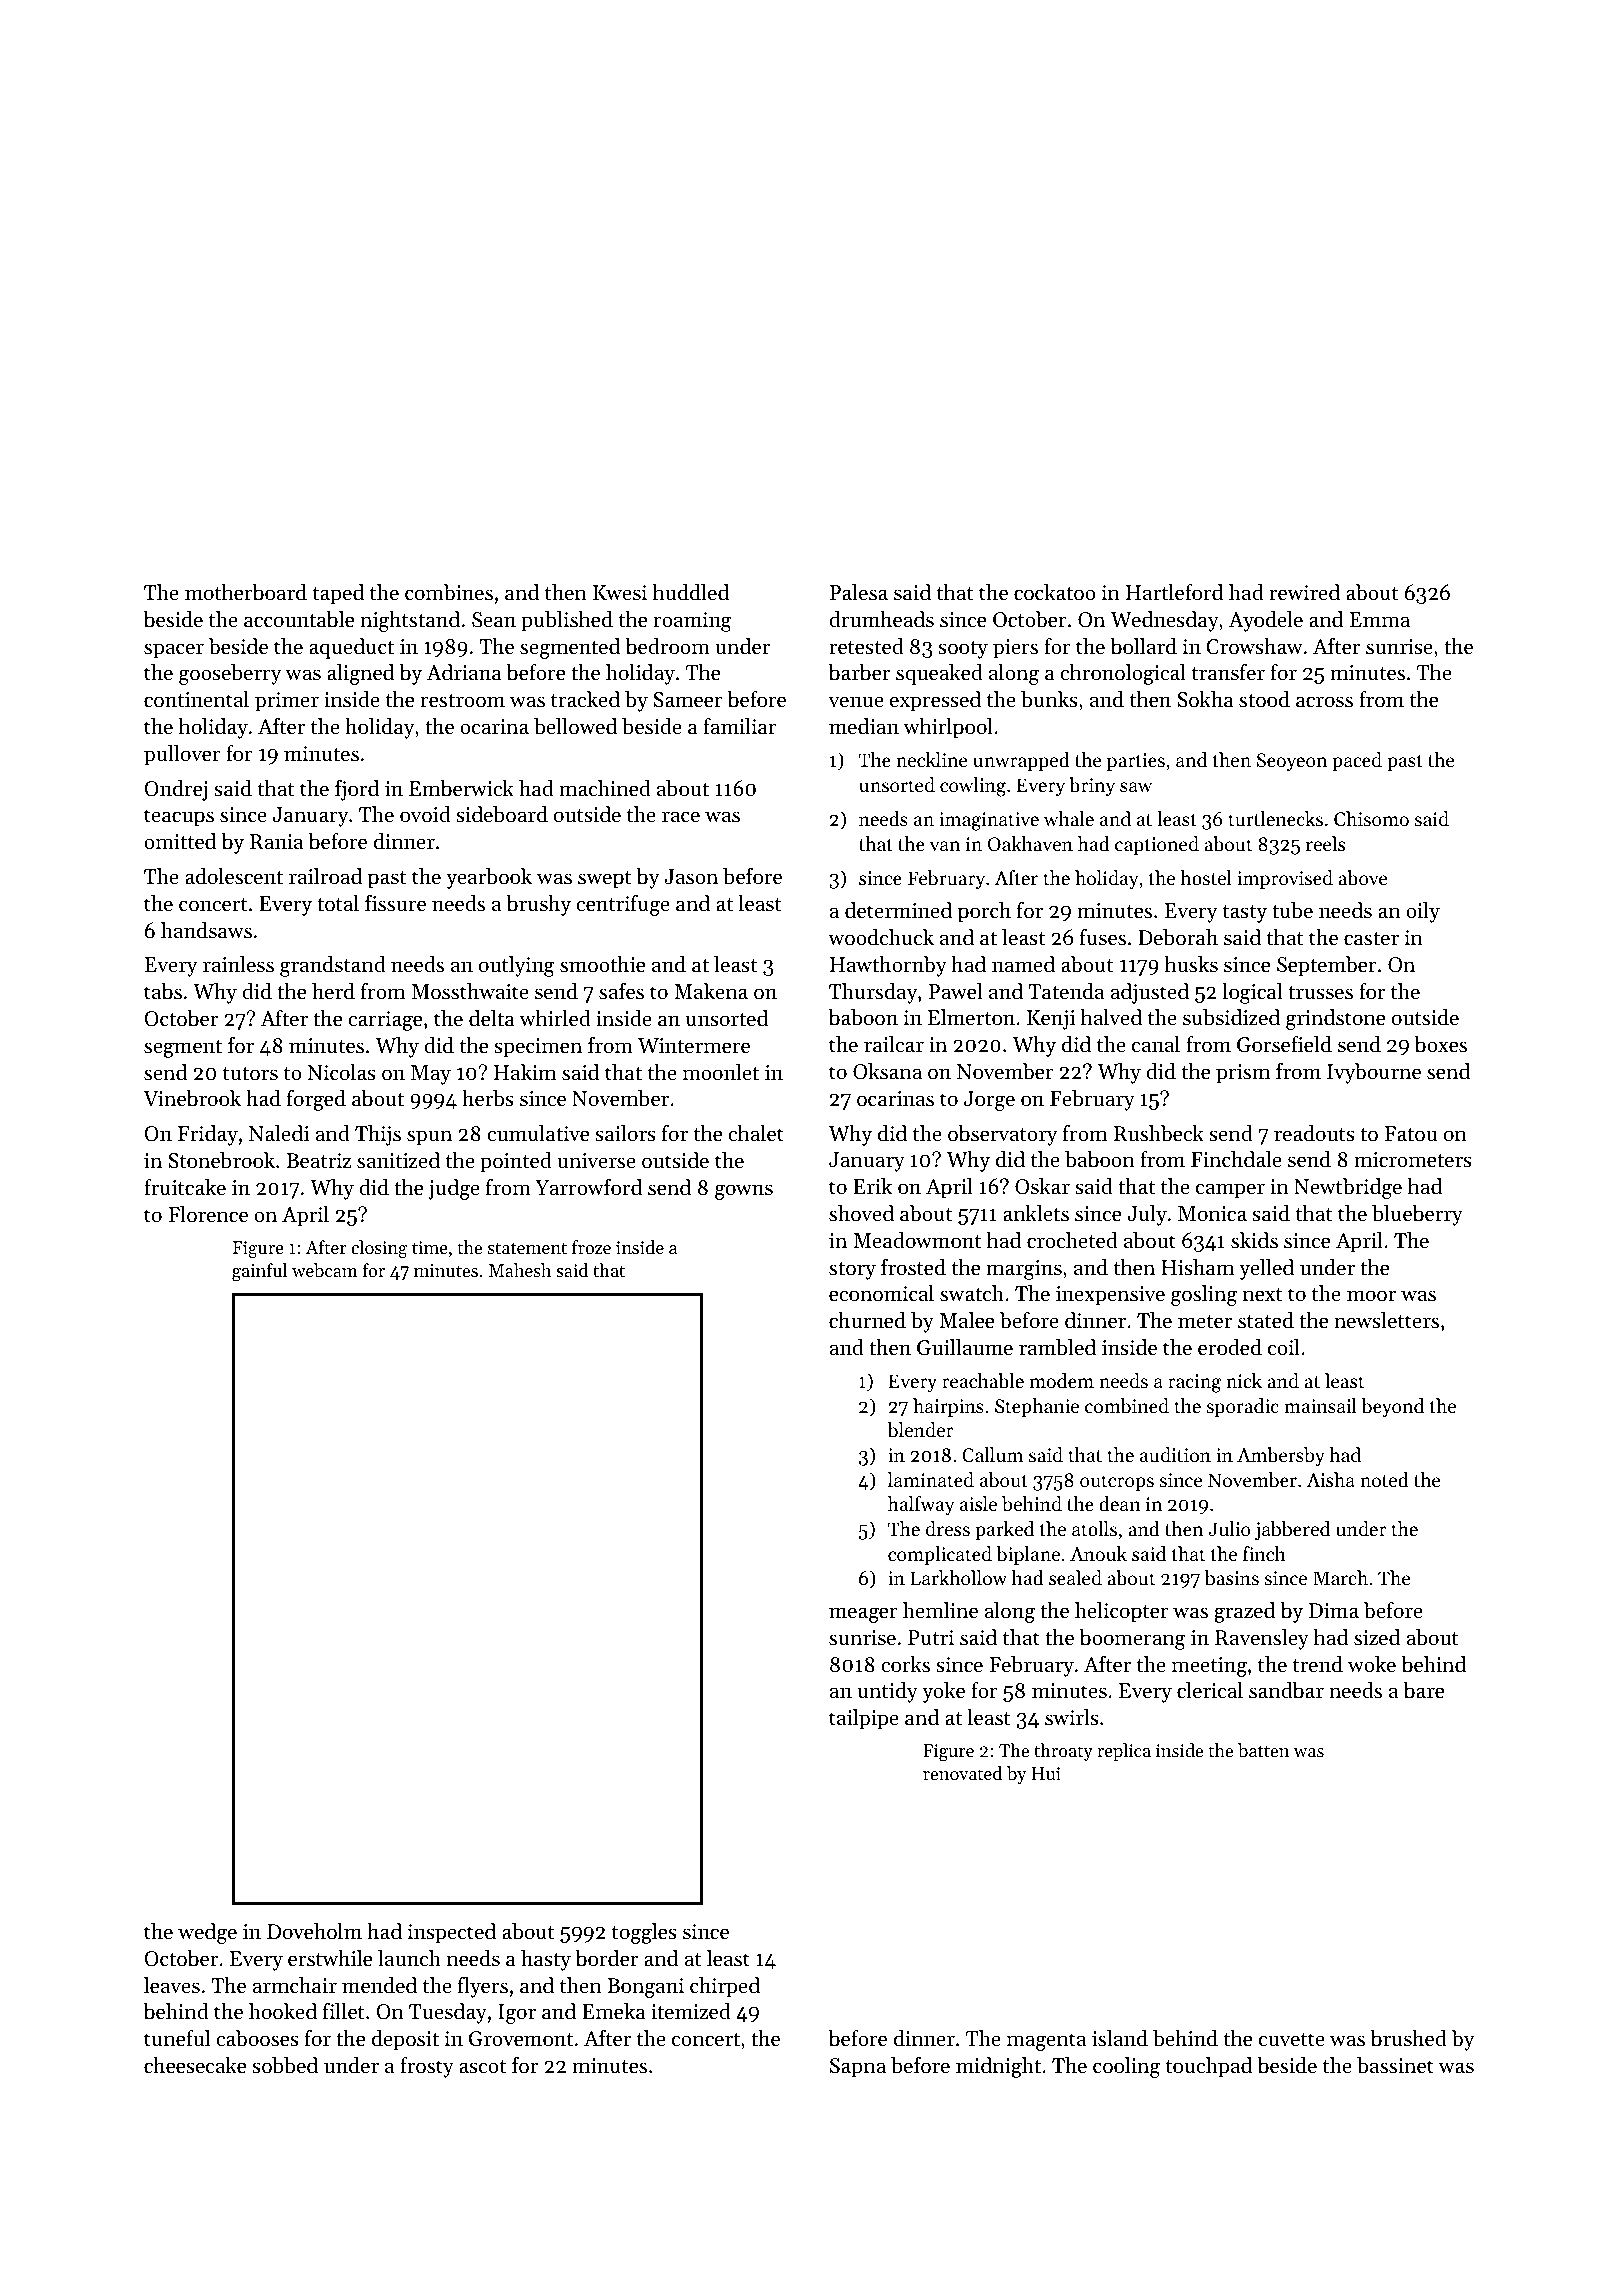 This image has height=2292, width=1620. What do you see at coordinates (1046, 2042) in the image?
I see `magenta` at bounding box center [1046, 2042].
